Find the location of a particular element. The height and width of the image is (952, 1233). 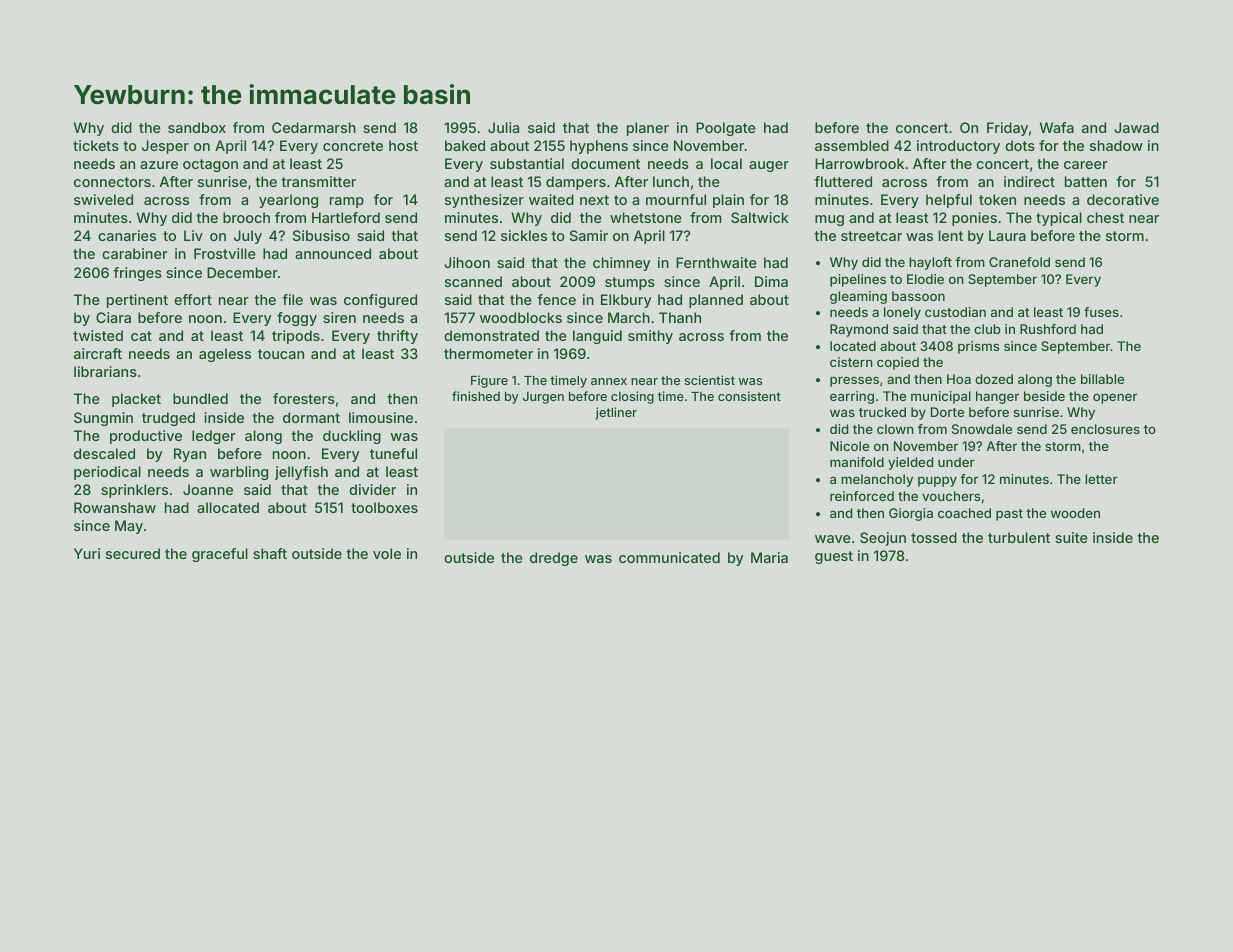

Julia is located at coordinates (503, 127).
